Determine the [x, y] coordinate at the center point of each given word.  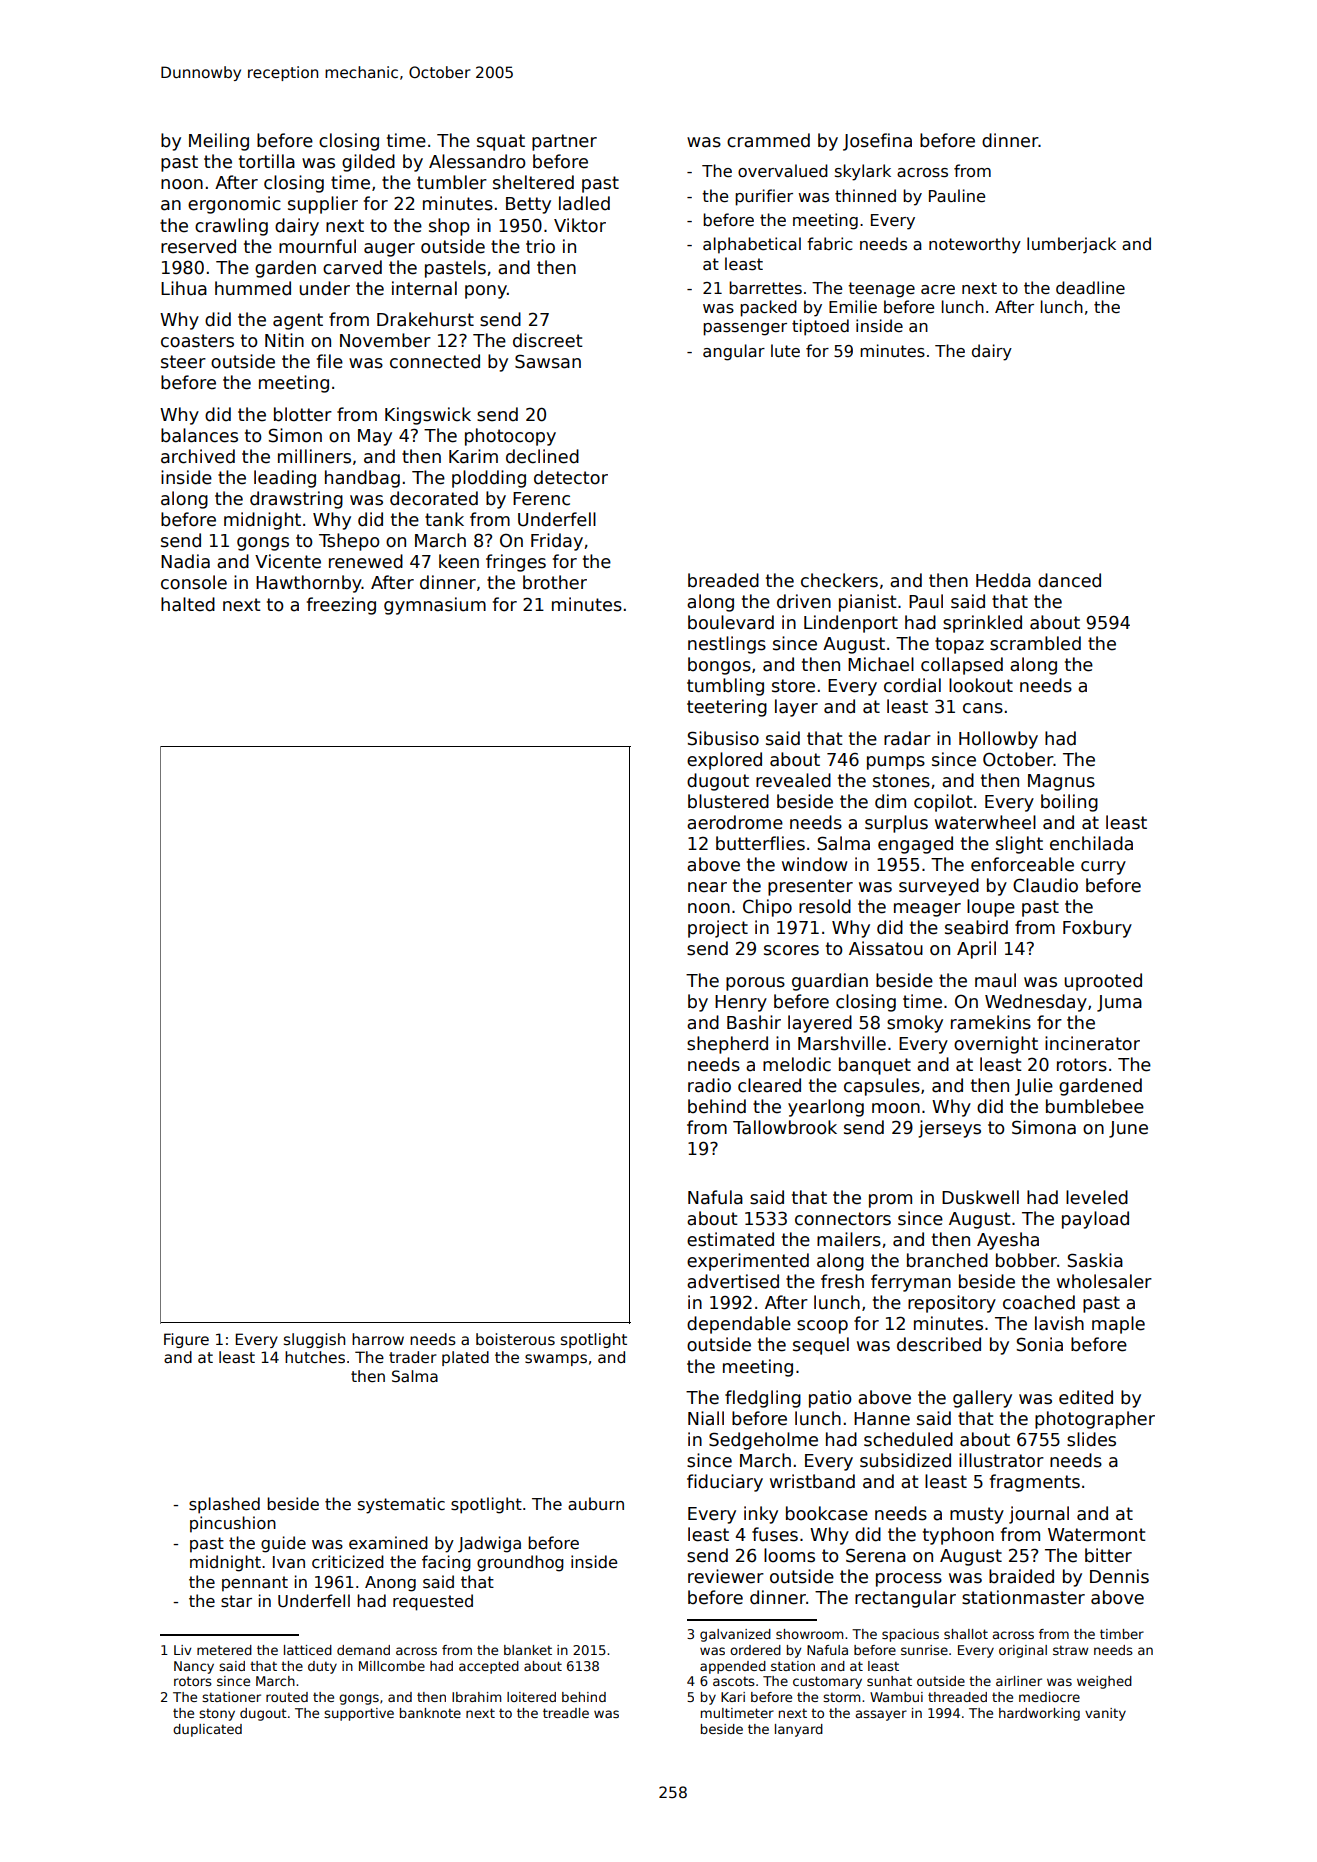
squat [501, 142]
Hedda [1003, 580]
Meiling [219, 142]
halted [188, 604]
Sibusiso [723, 738]
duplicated [207, 1730]
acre [938, 290]
